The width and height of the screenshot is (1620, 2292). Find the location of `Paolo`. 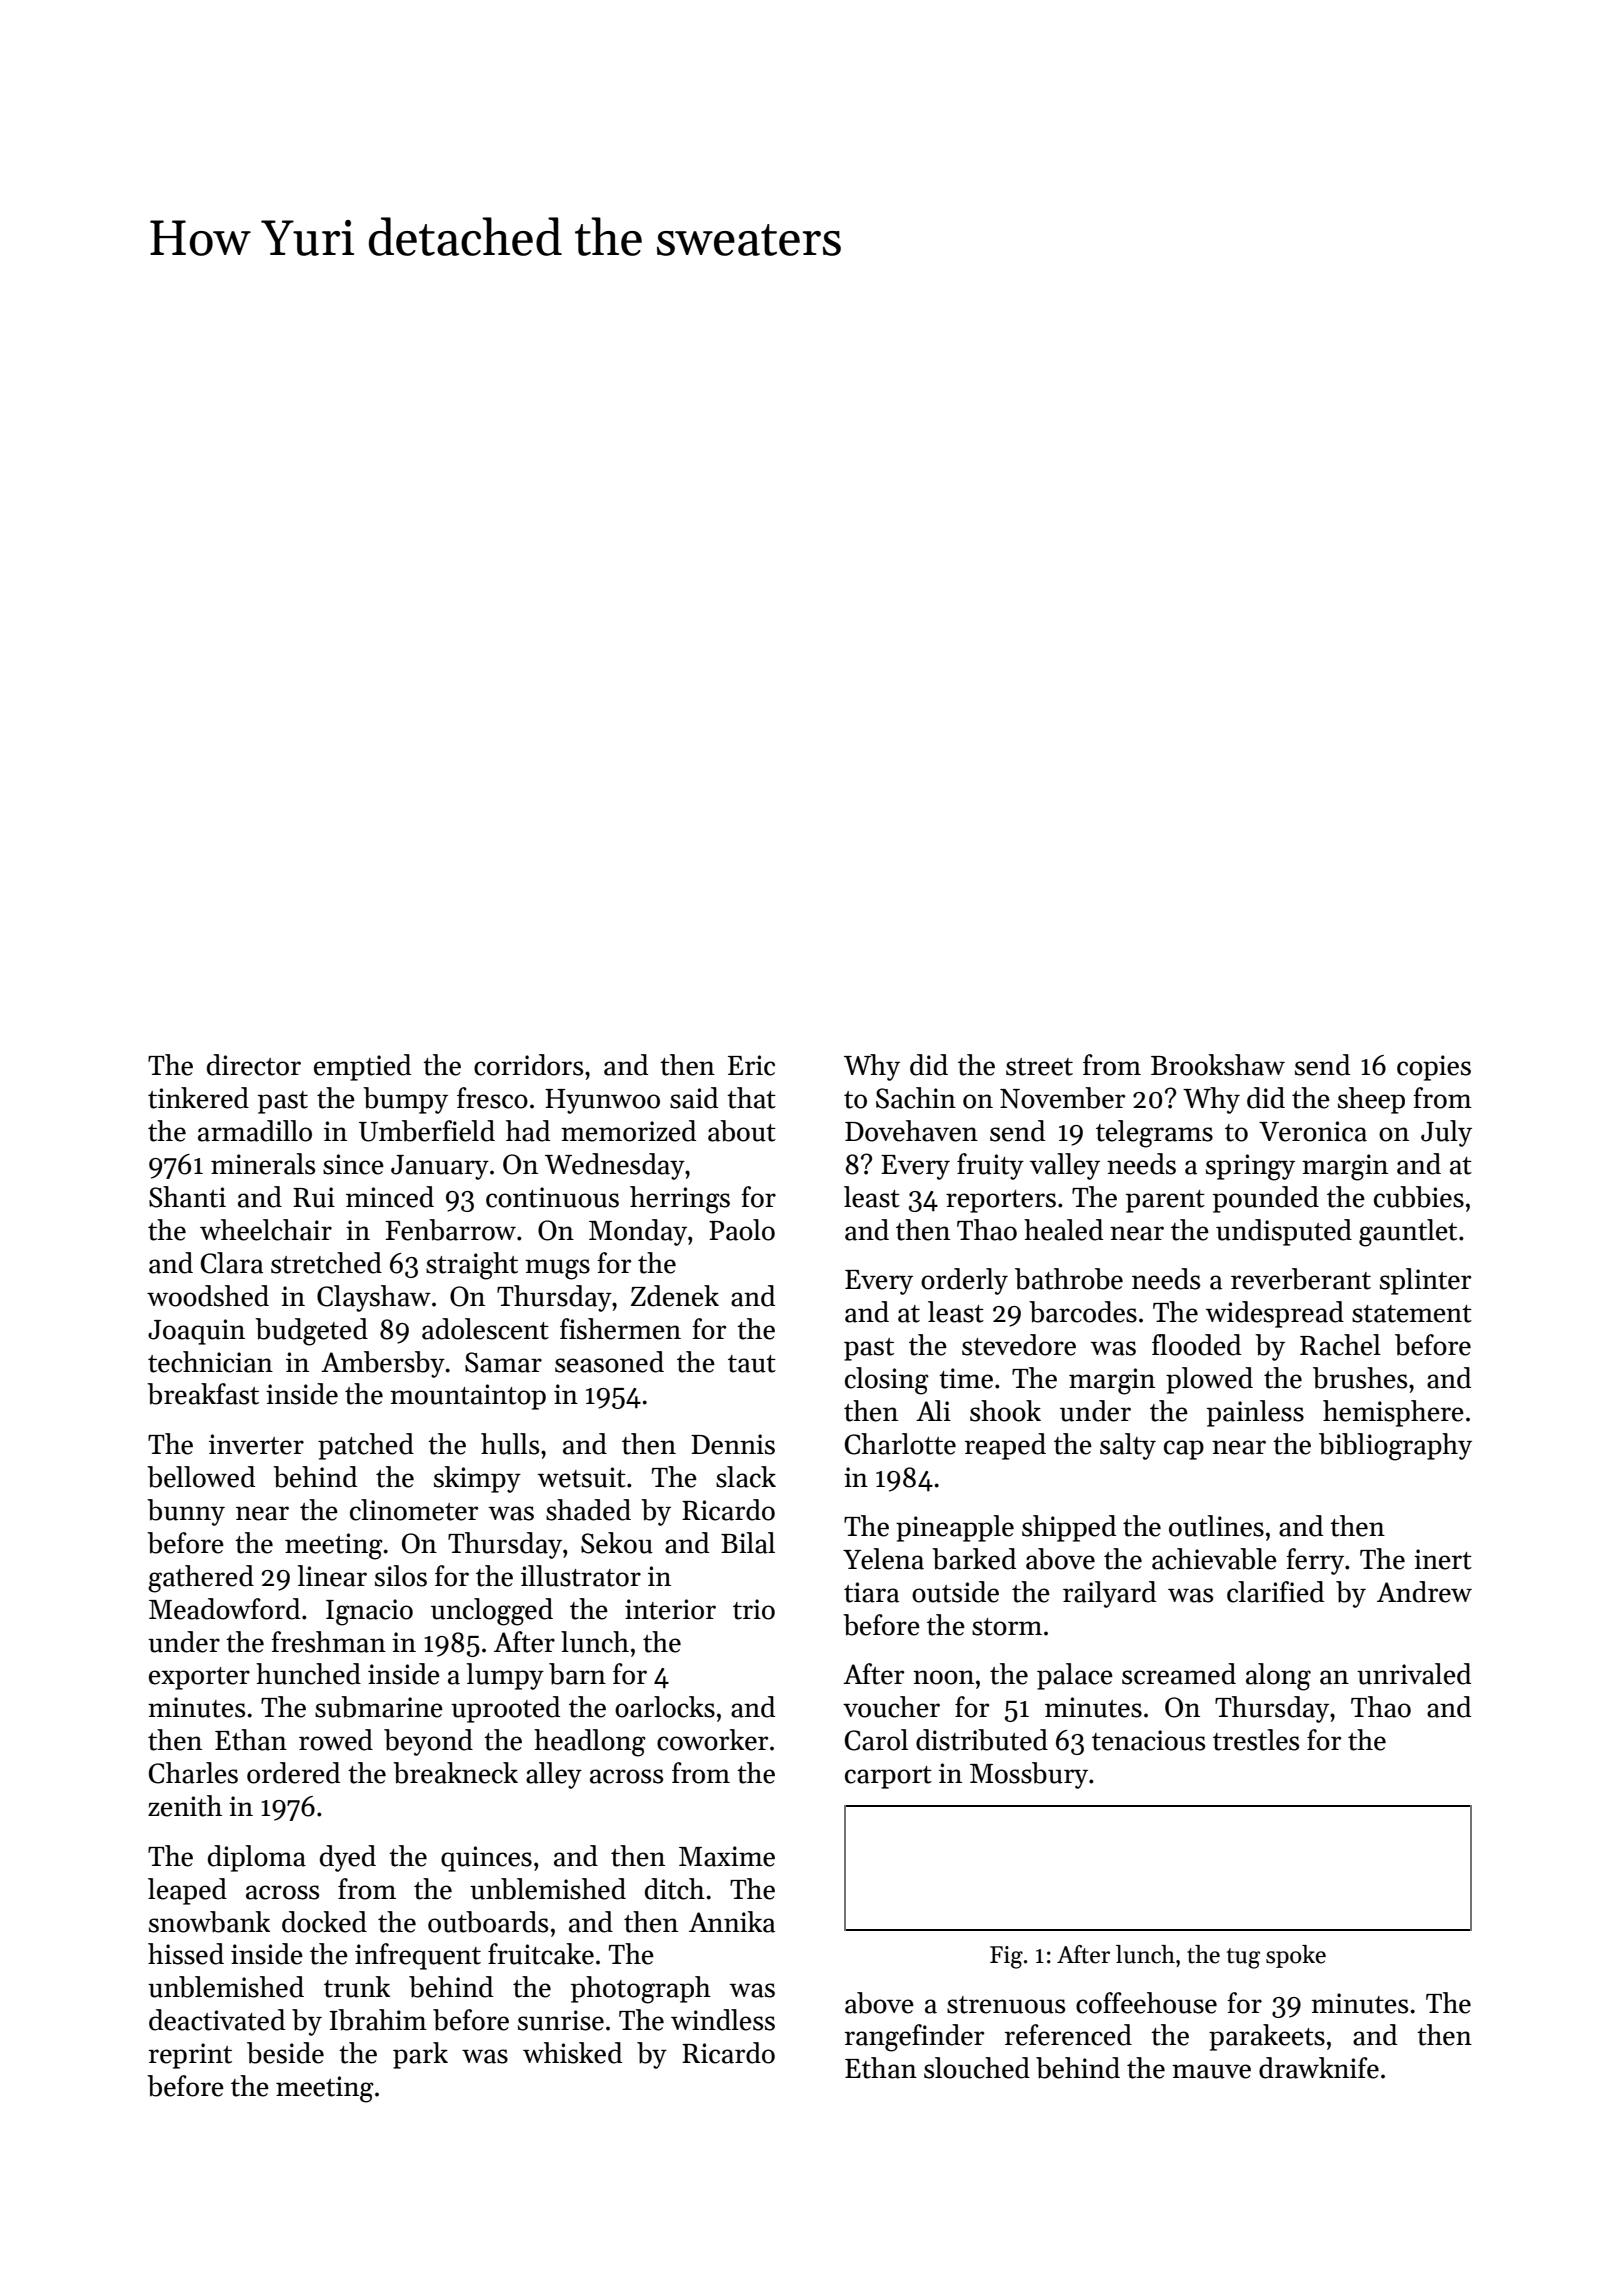

Paolo is located at coordinates (742, 1230).
